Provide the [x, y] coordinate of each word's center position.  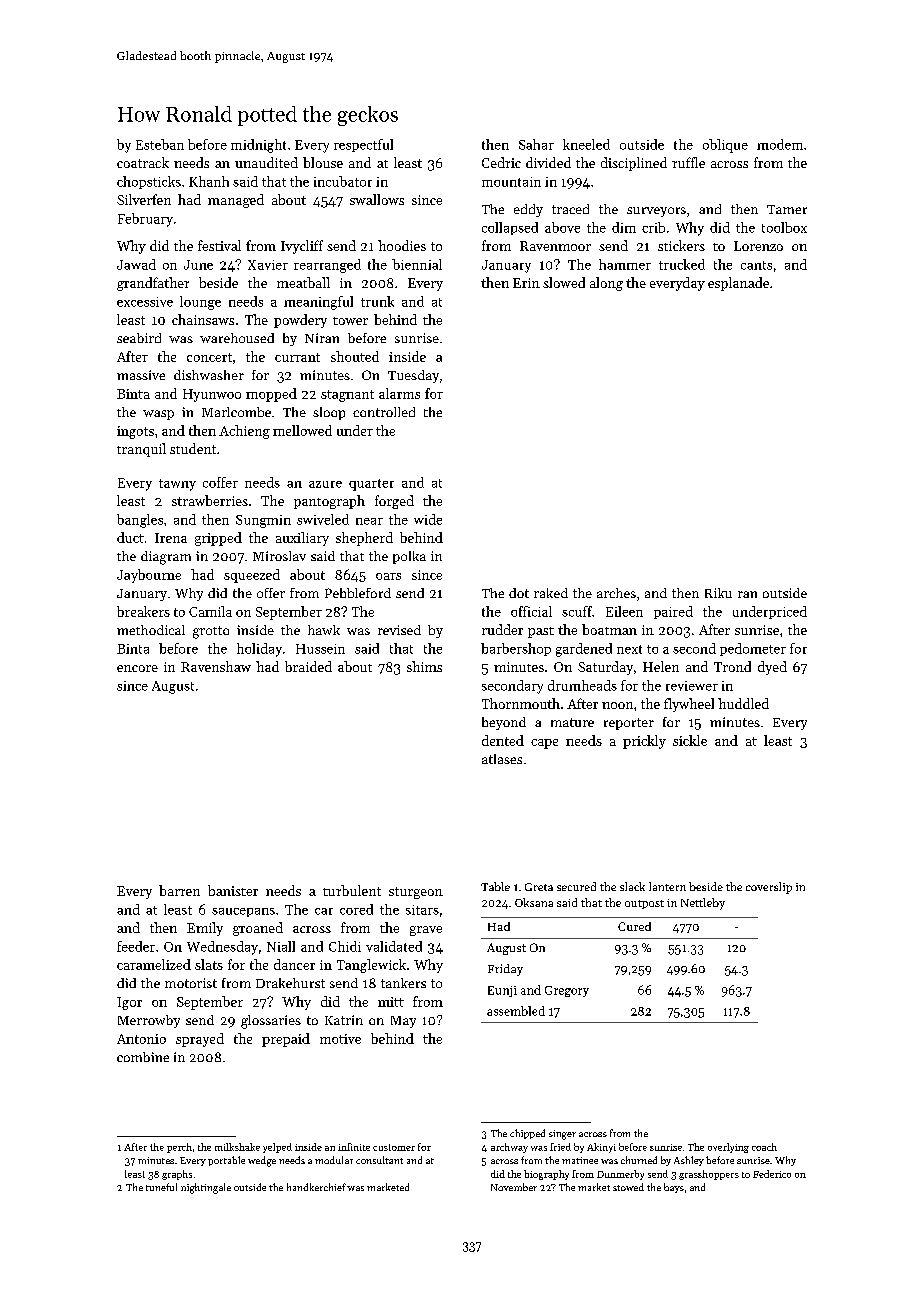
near [369, 521]
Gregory [567, 991]
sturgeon [416, 893]
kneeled [586, 144]
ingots [135, 432]
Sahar [536, 144]
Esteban [160, 144]
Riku [718, 593]
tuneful [161, 1187]
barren [179, 890]
